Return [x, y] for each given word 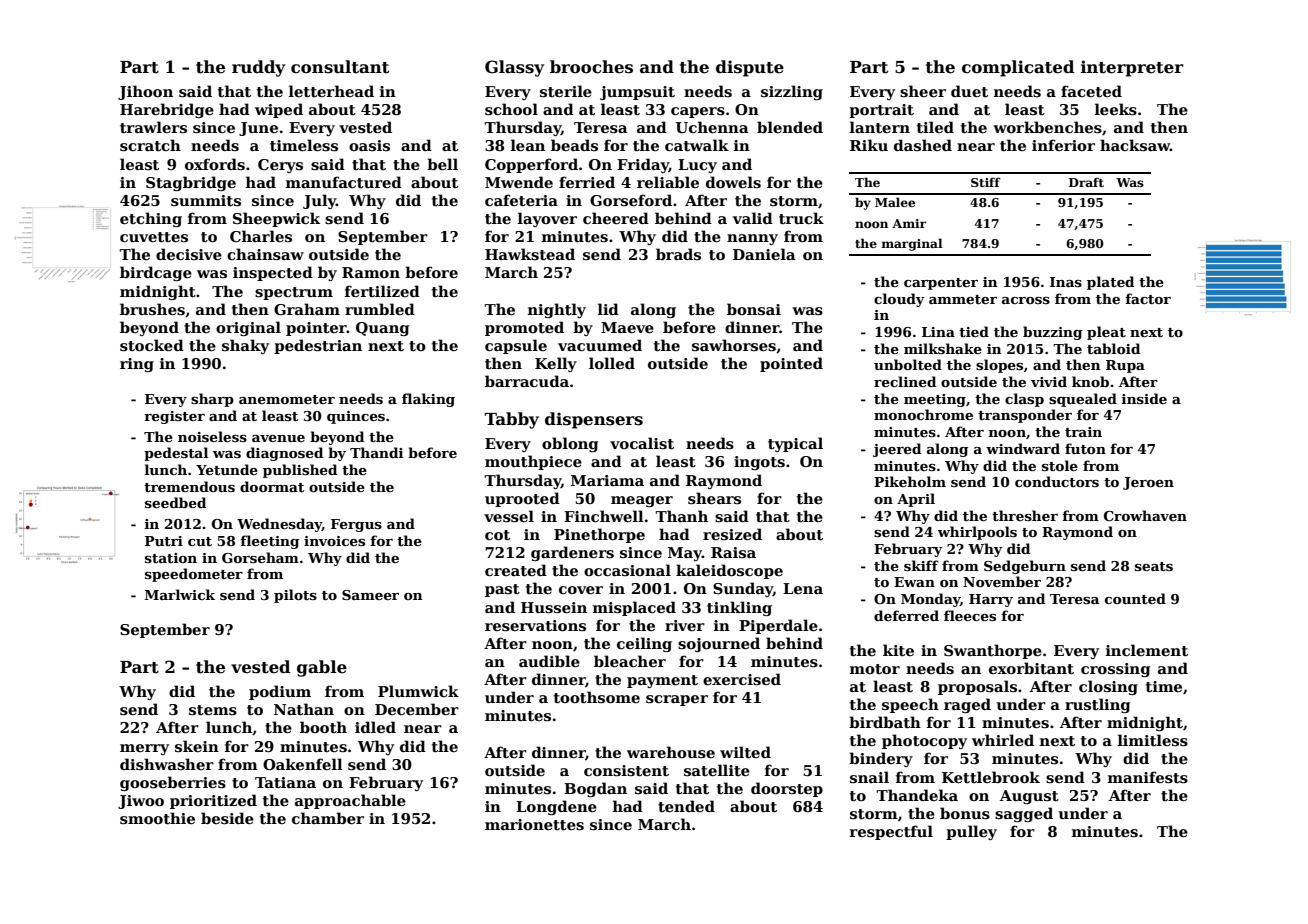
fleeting [269, 542]
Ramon [371, 272]
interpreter [1132, 68]
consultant [340, 67]
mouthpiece [533, 462]
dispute [750, 68]
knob [1090, 381]
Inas [1066, 282]
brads [678, 254]
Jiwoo [141, 802]
